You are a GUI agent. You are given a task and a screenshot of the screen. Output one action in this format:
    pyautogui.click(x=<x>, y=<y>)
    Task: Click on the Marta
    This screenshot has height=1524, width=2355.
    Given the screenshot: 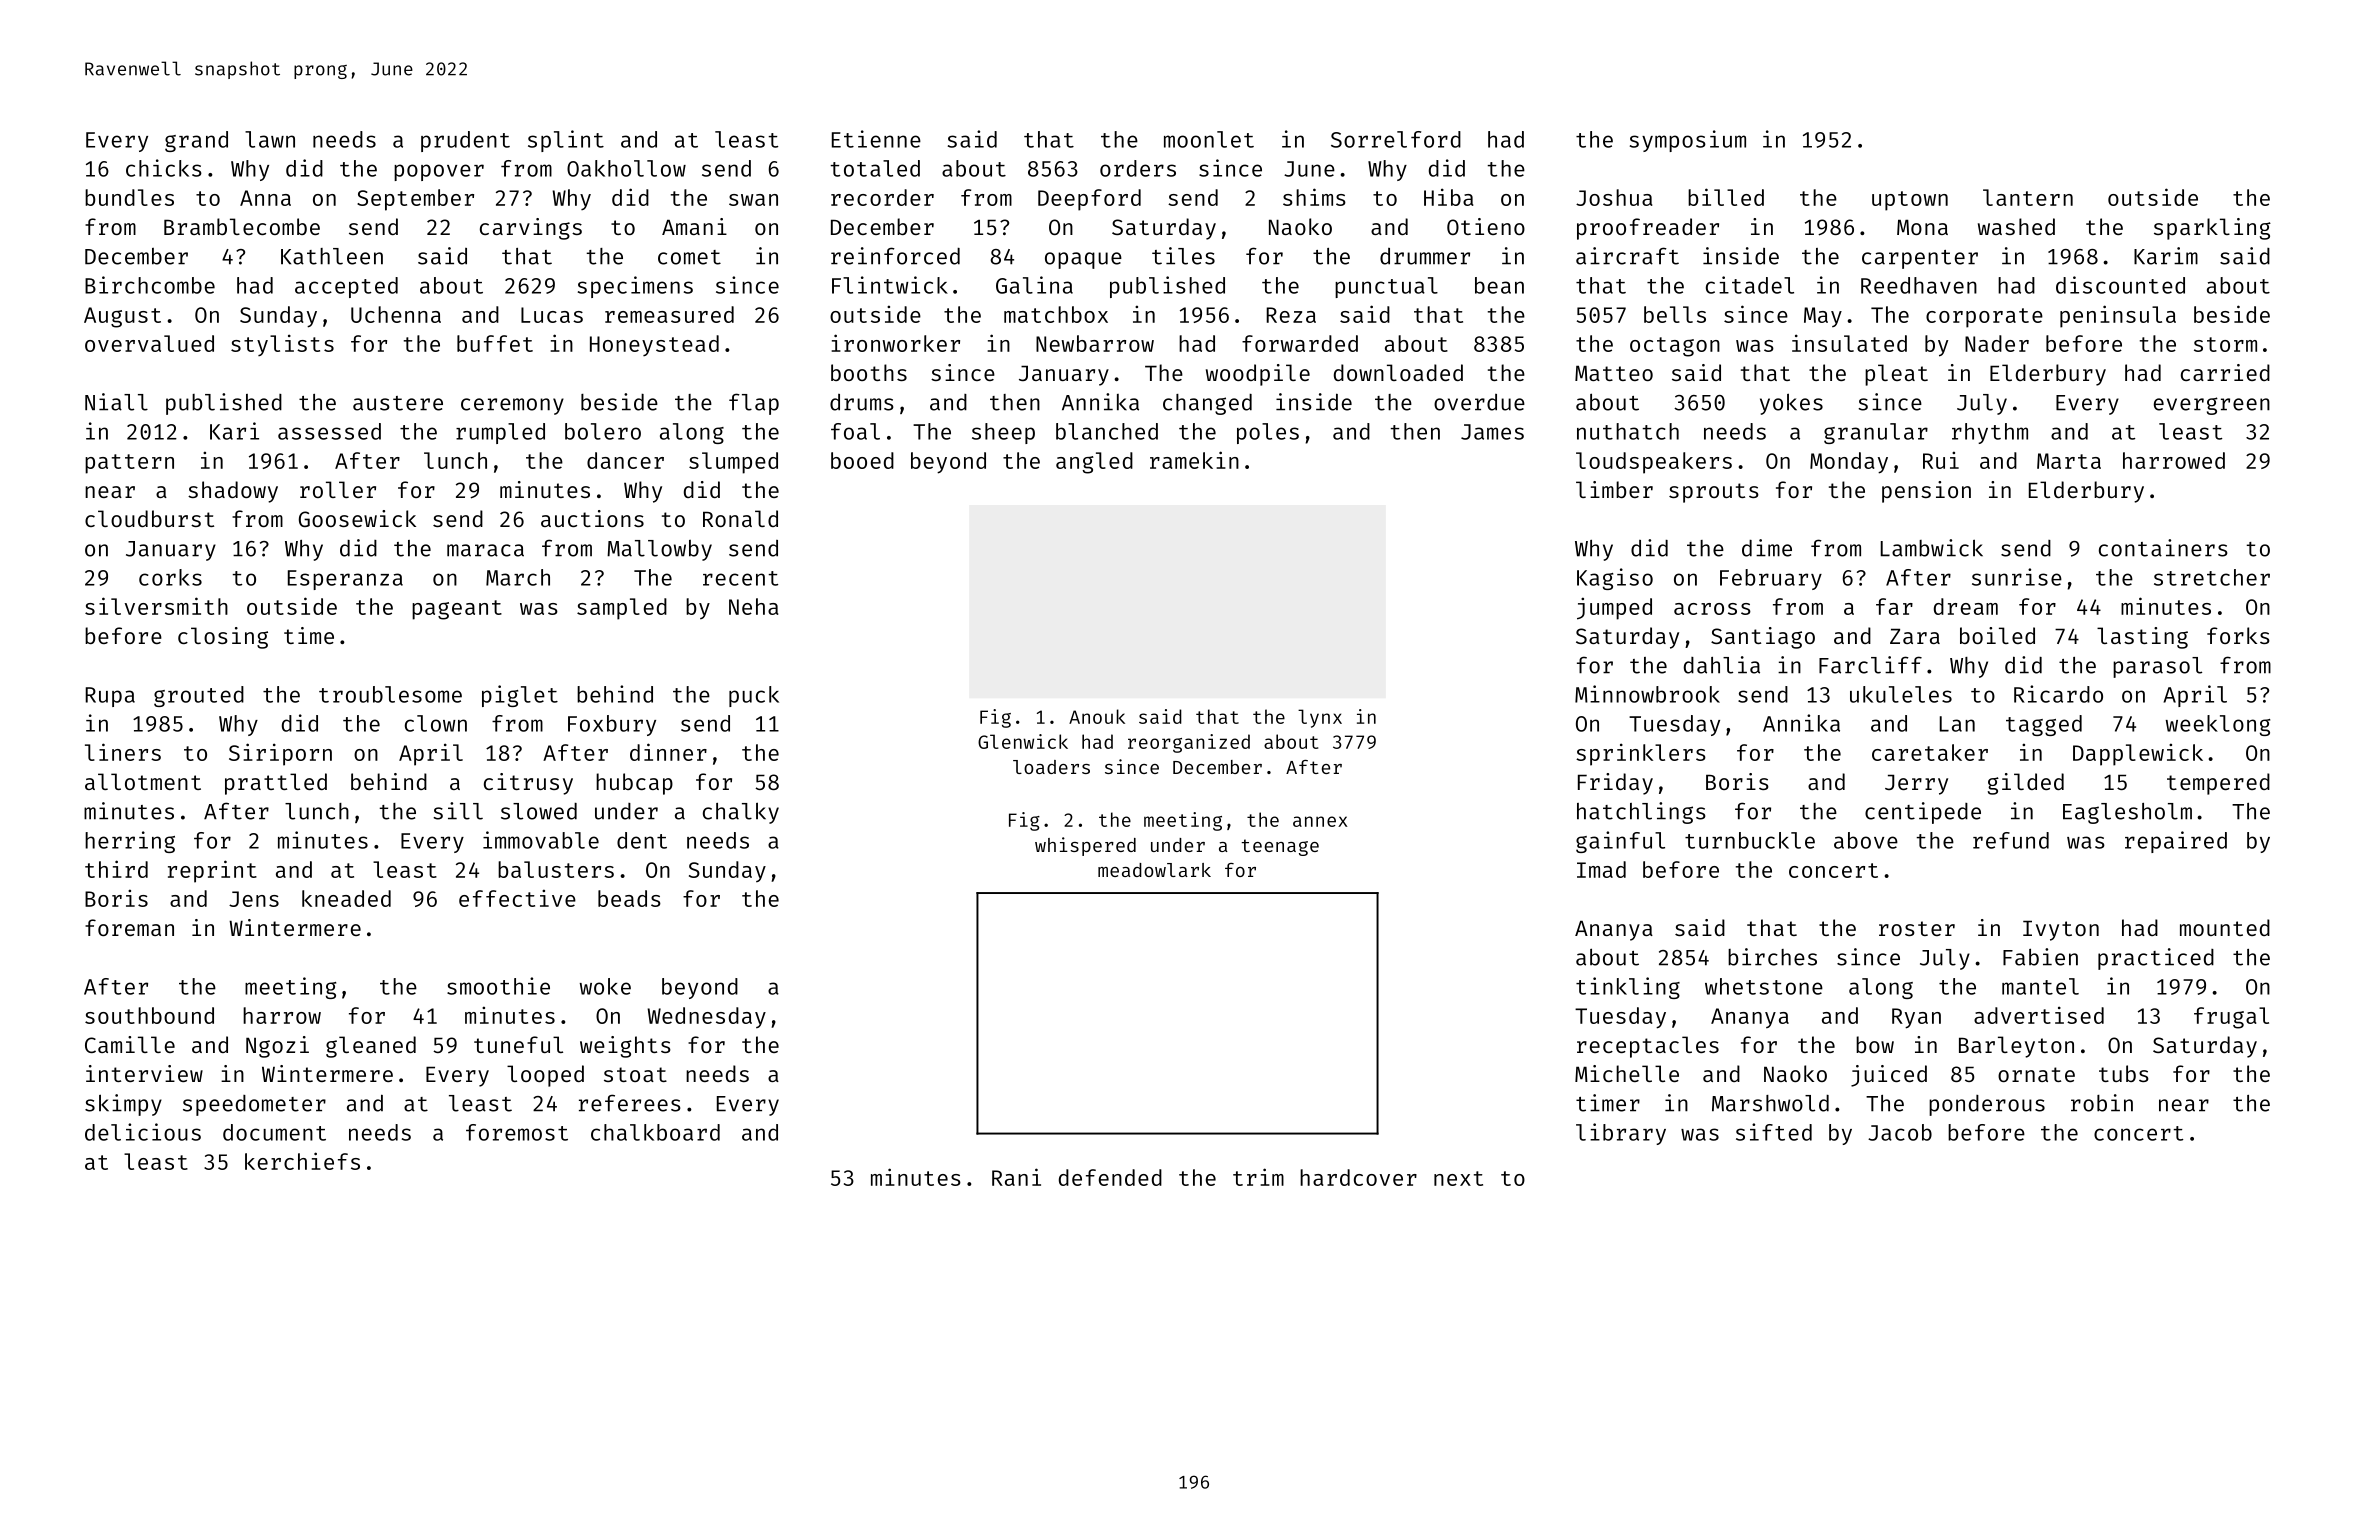 What is the action you would take?
    pyautogui.click(x=2069, y=461)
